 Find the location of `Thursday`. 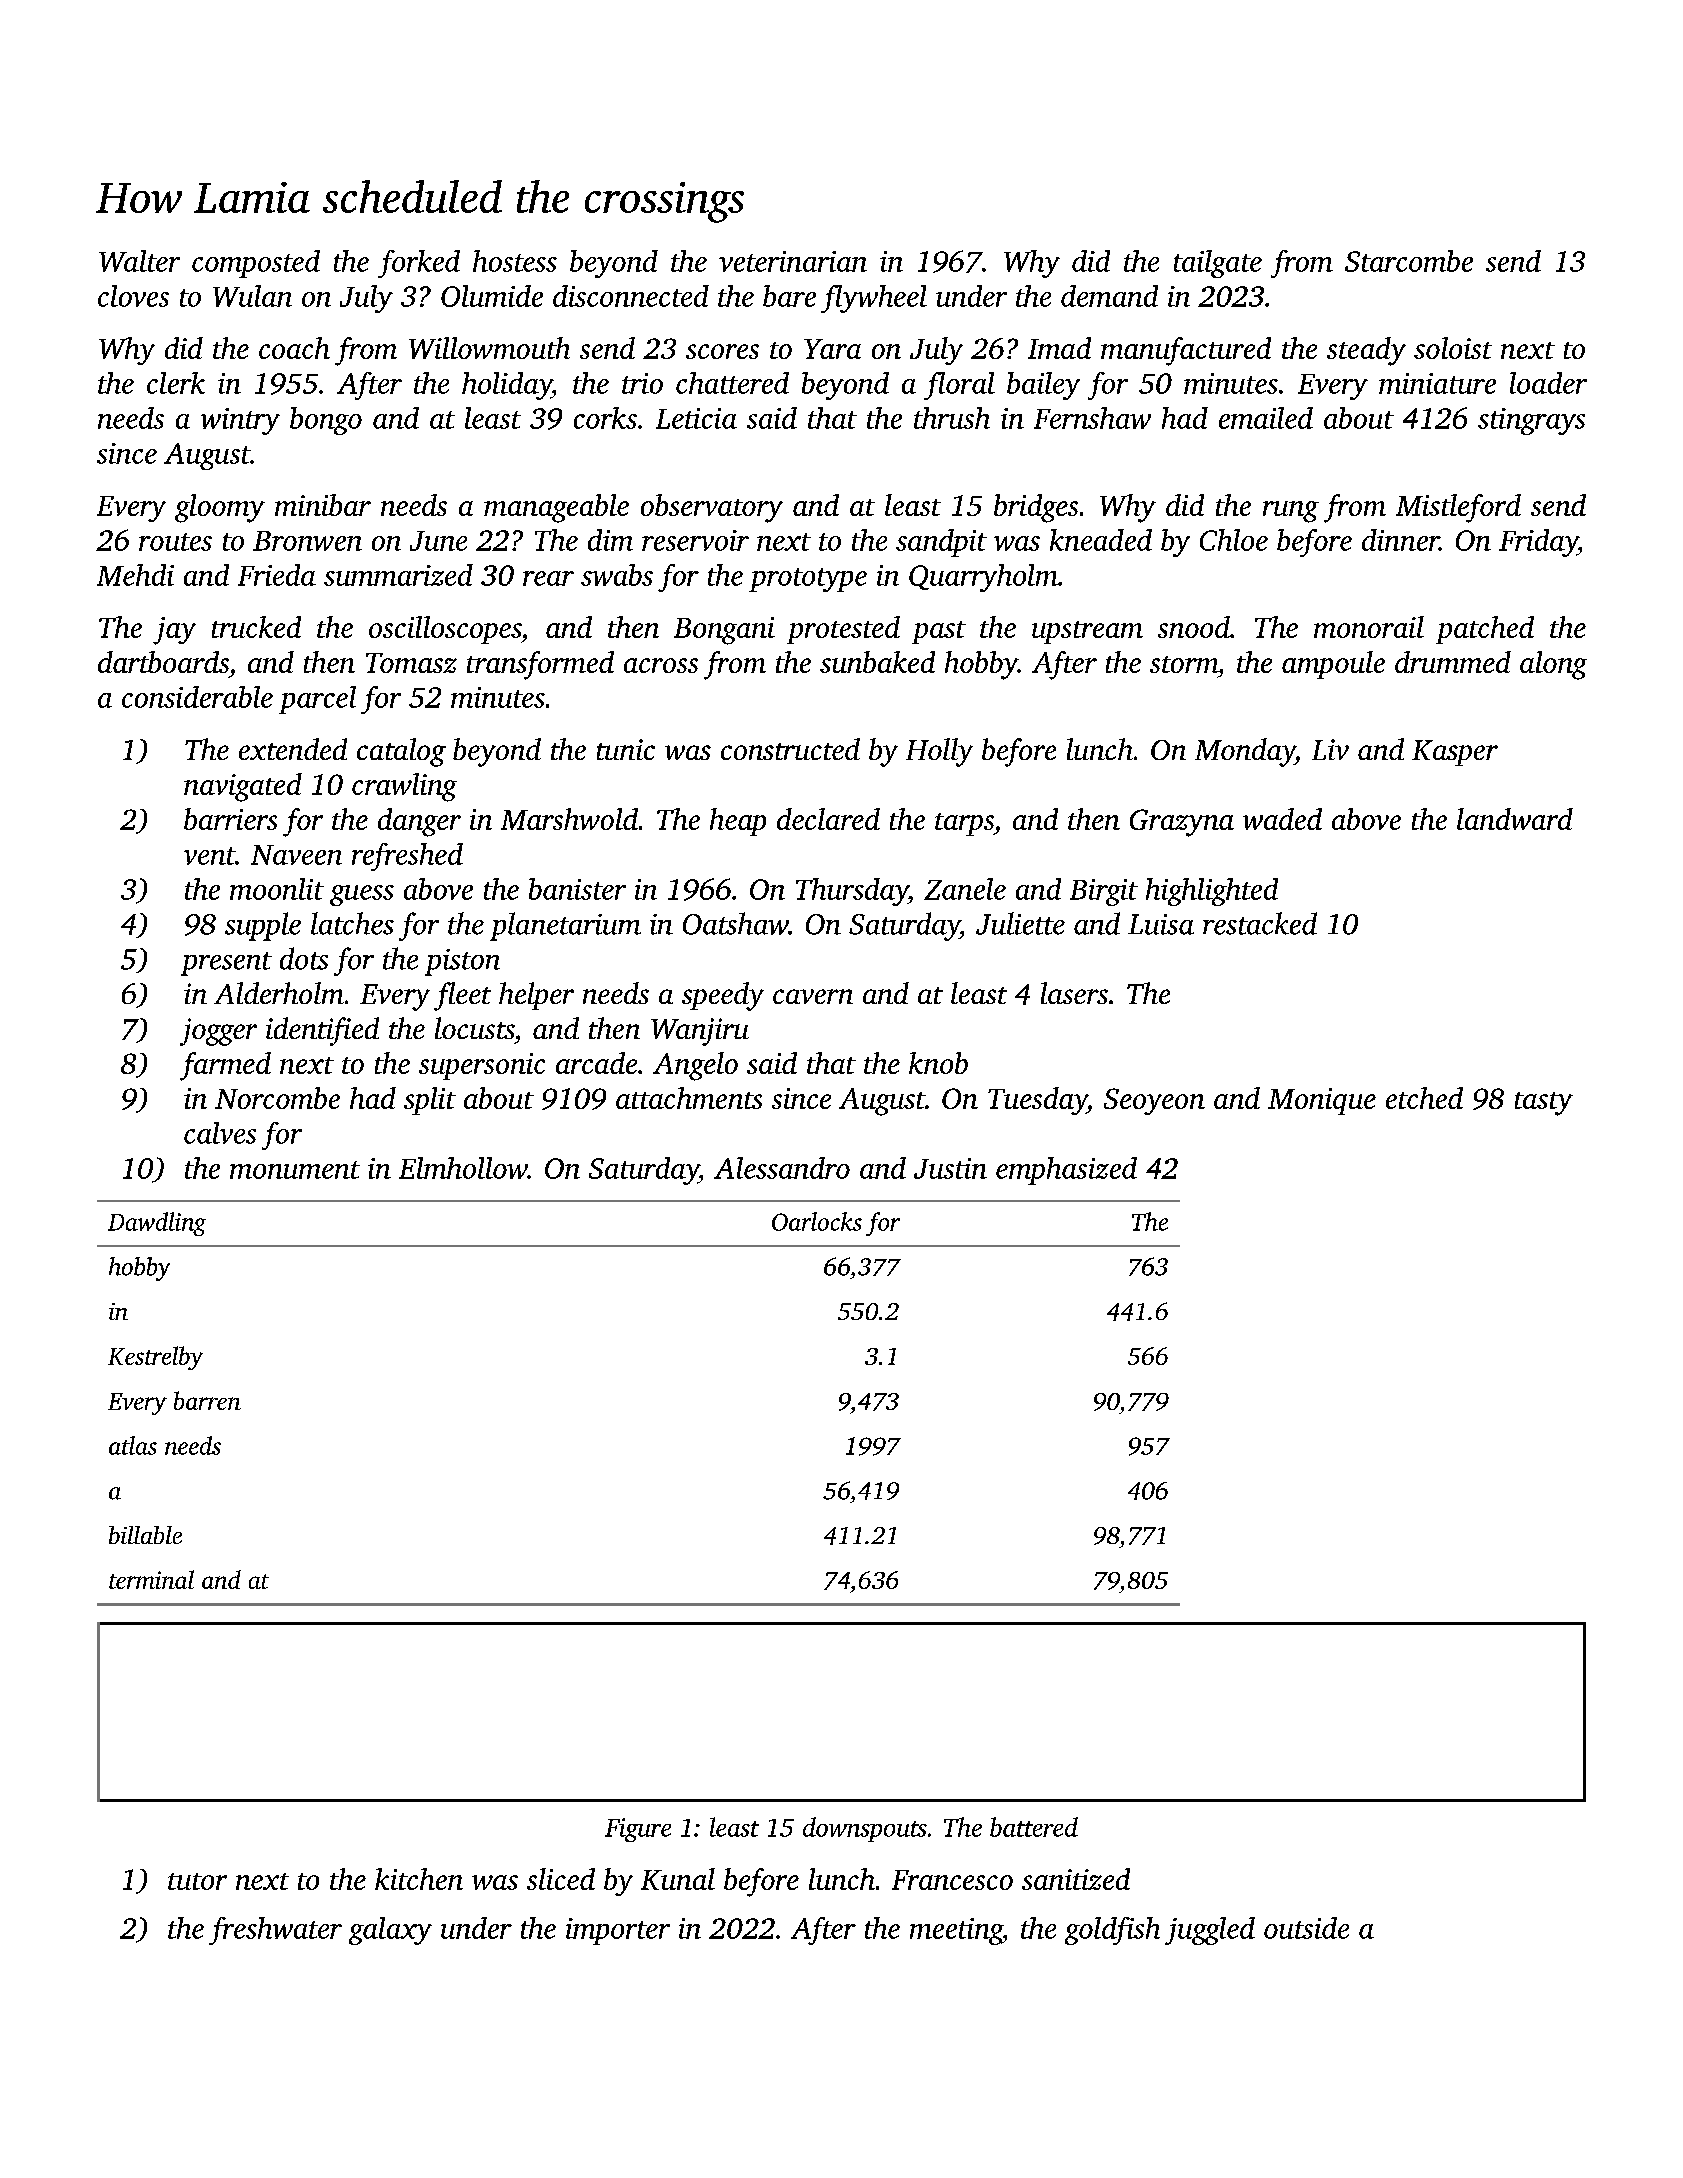

Thursday is located at coordinates (852, 892).
